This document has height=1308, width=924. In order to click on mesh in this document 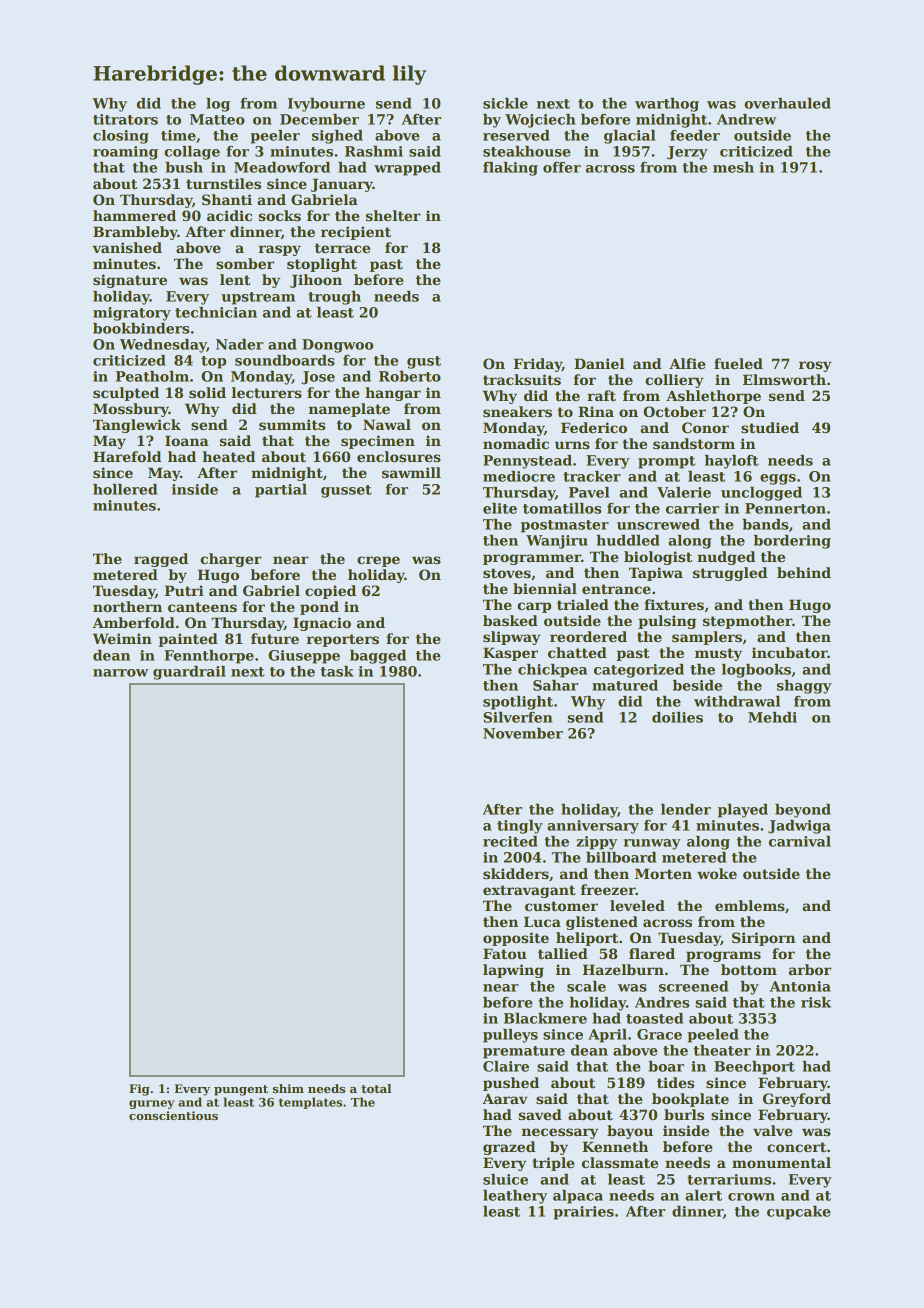, I will do `click(733, 167)`.
